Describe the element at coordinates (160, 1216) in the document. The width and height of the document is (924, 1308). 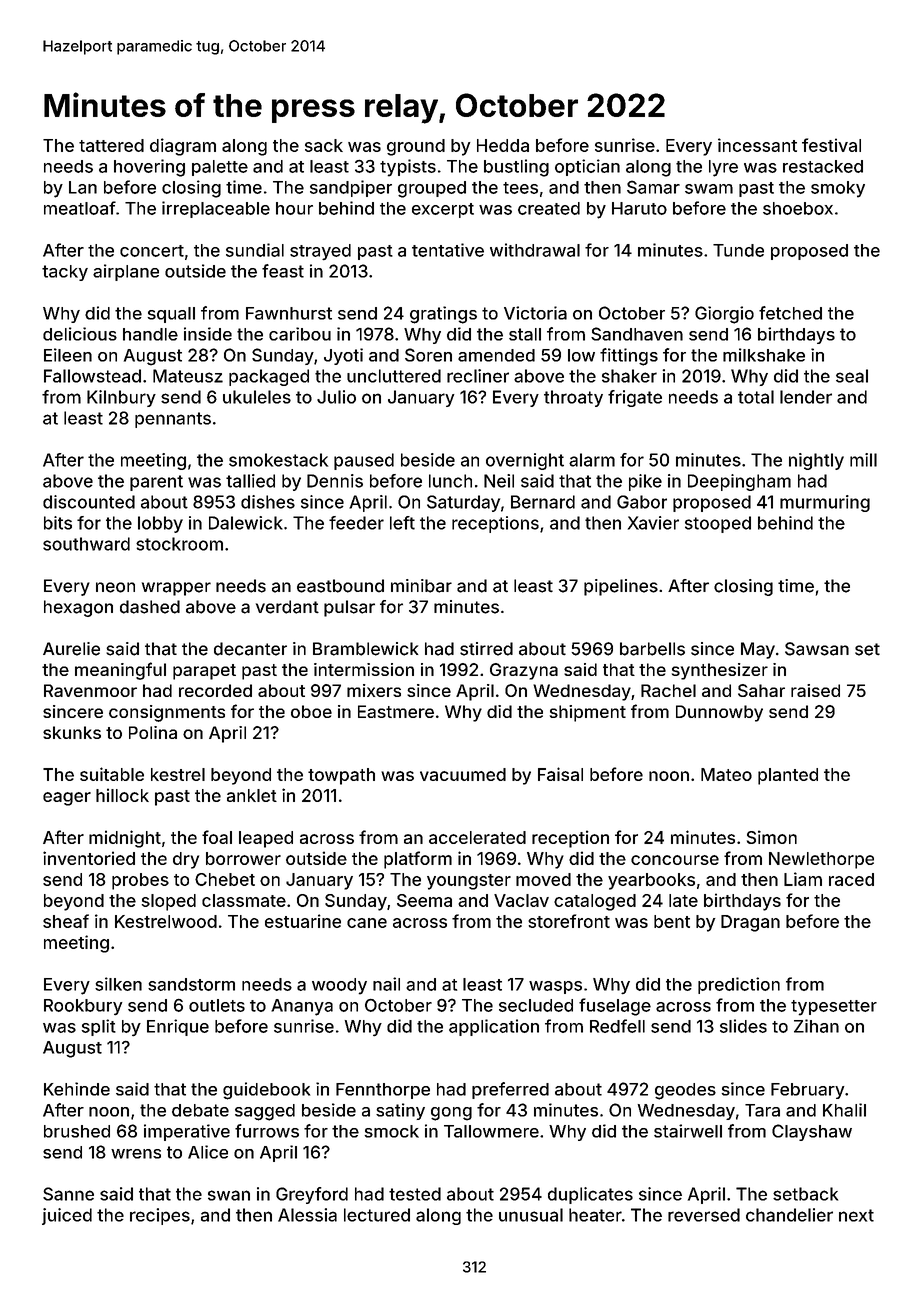
I see `recipes` at that location.
